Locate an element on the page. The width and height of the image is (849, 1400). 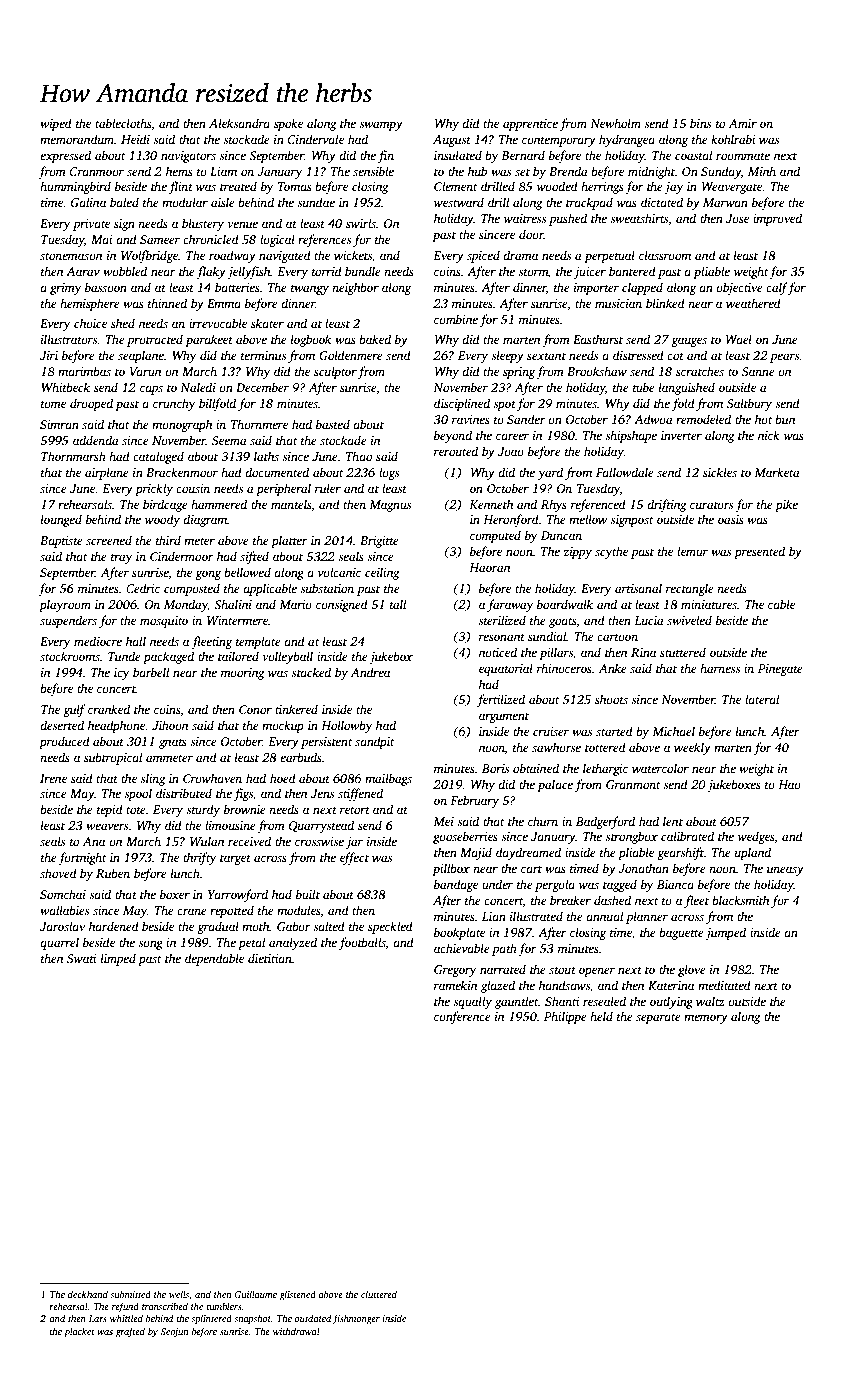
Minh is located at coordinates (762, 171).
